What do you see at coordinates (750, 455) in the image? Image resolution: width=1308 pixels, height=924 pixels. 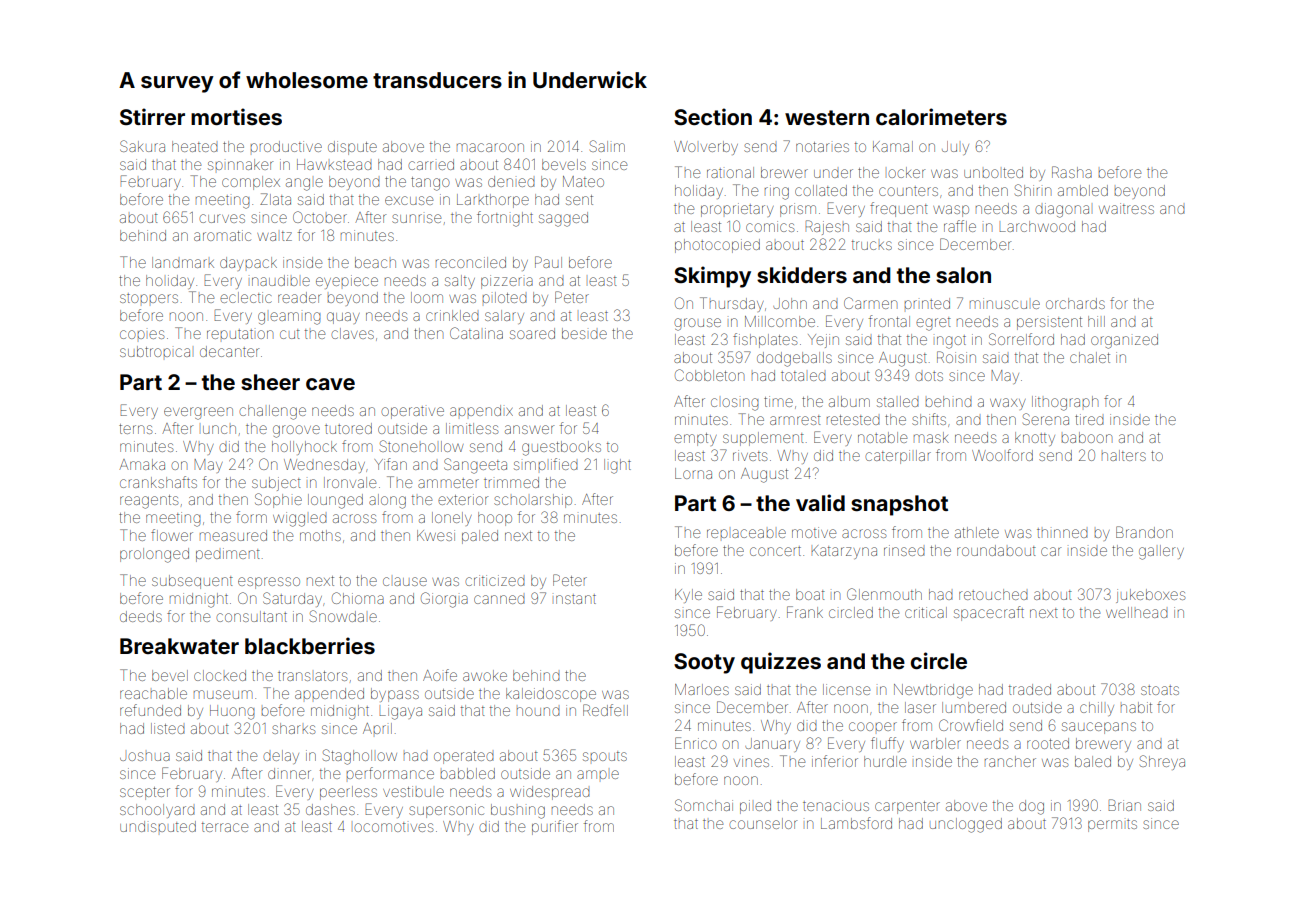 I see `rivets` at bounding box center [750, 455].
